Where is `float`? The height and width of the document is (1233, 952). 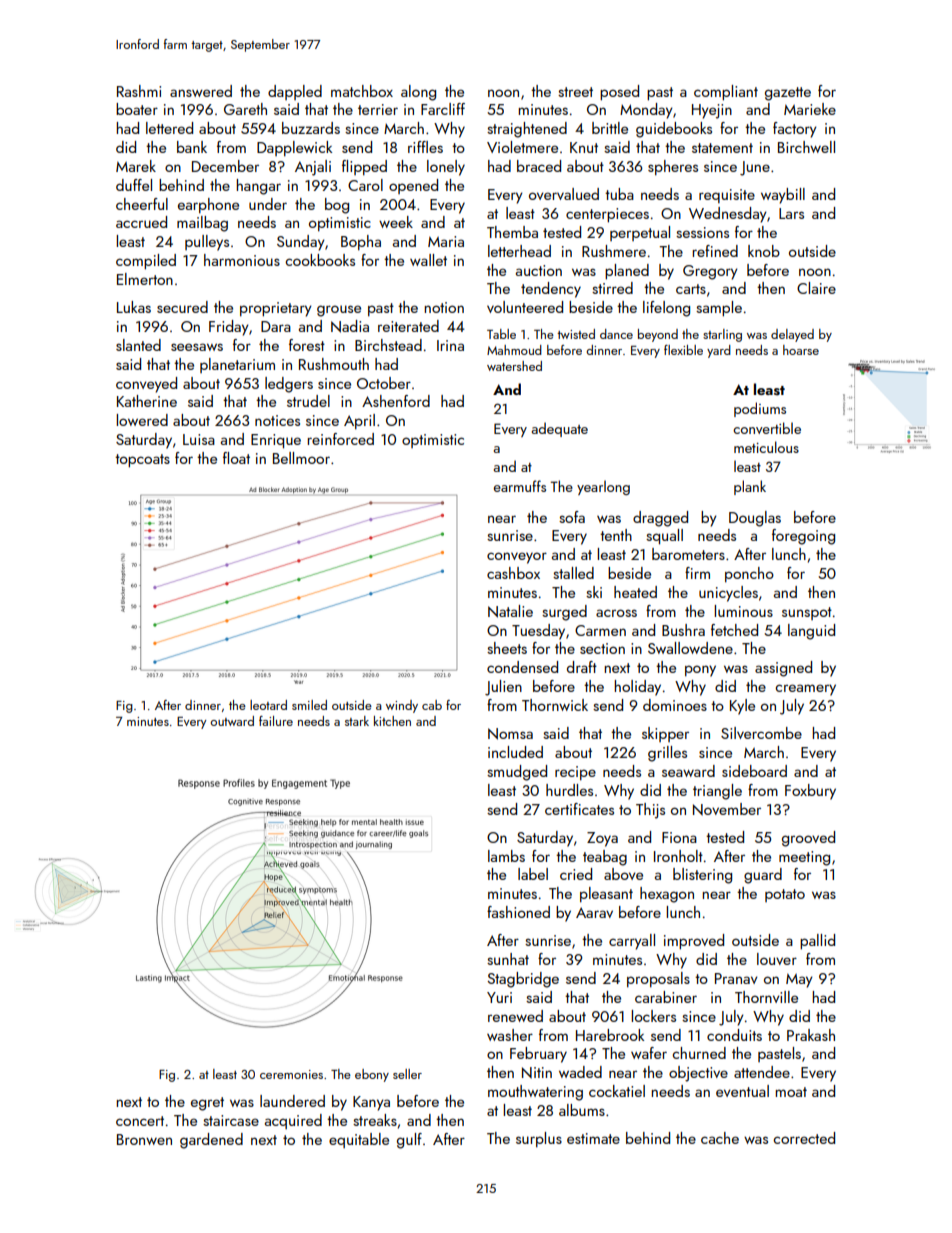 float is located at coordinates (236, 458).
